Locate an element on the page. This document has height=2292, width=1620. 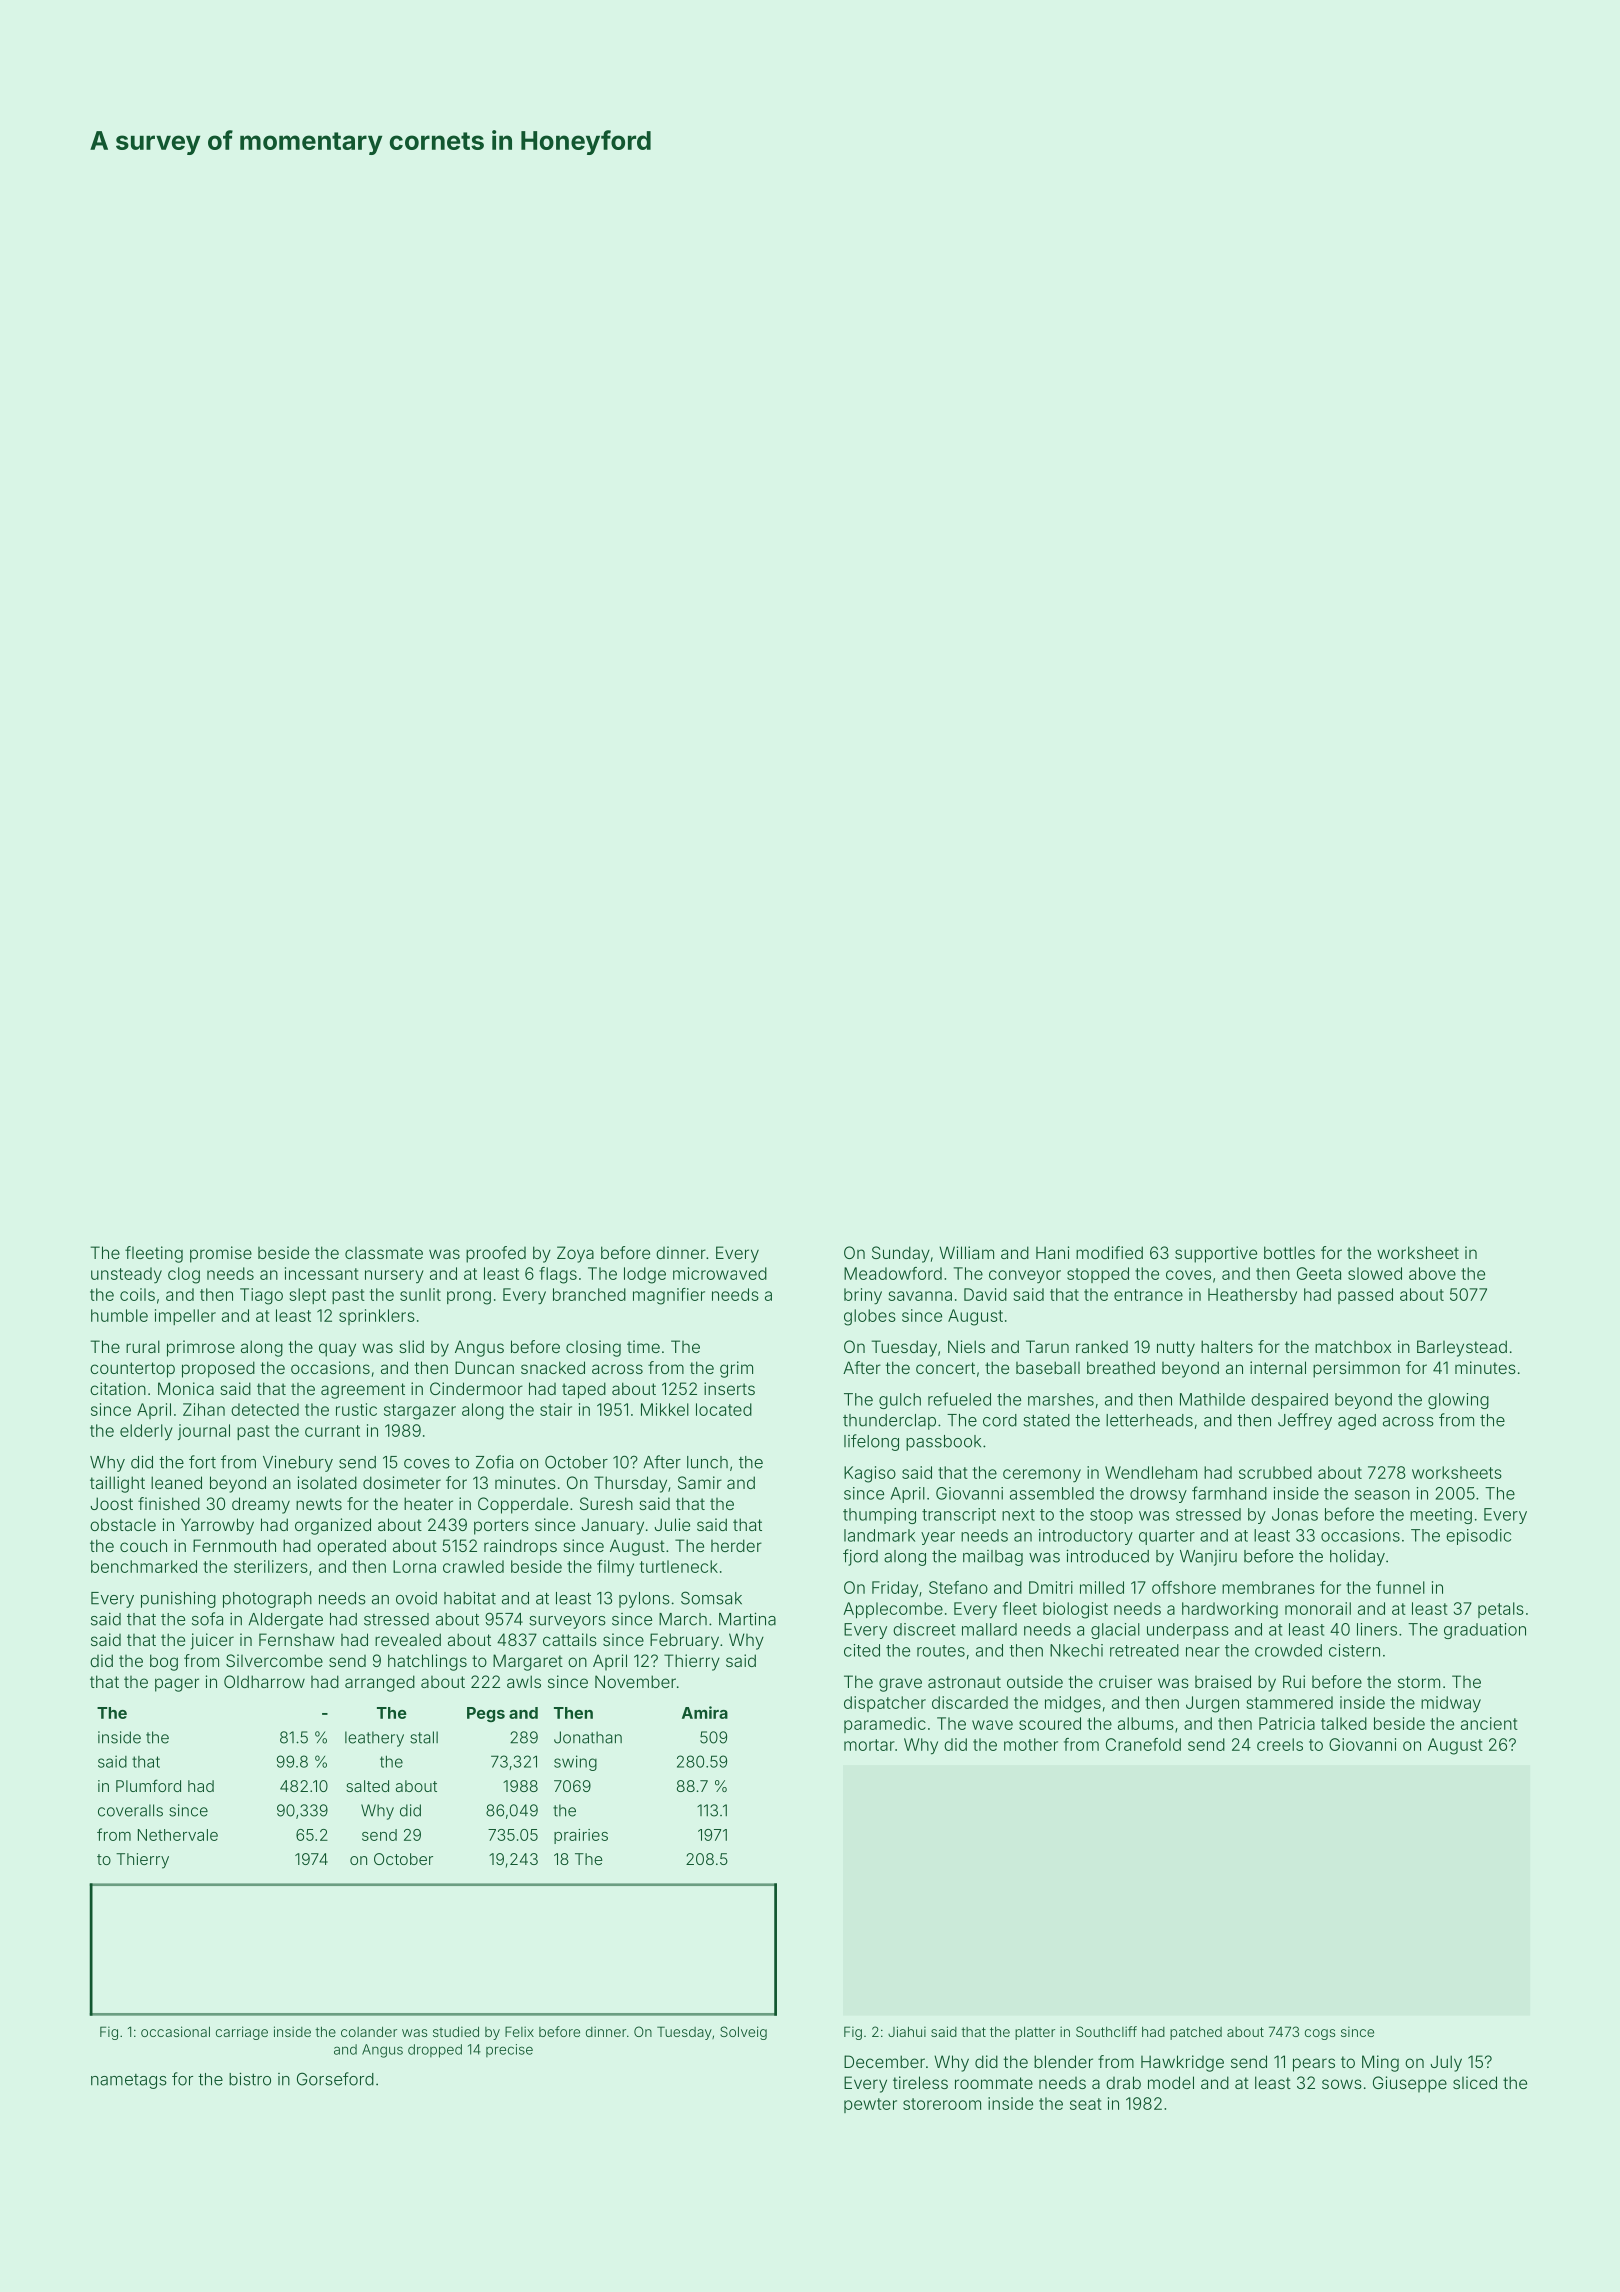
salted is located at coordinates (367, 1786).
